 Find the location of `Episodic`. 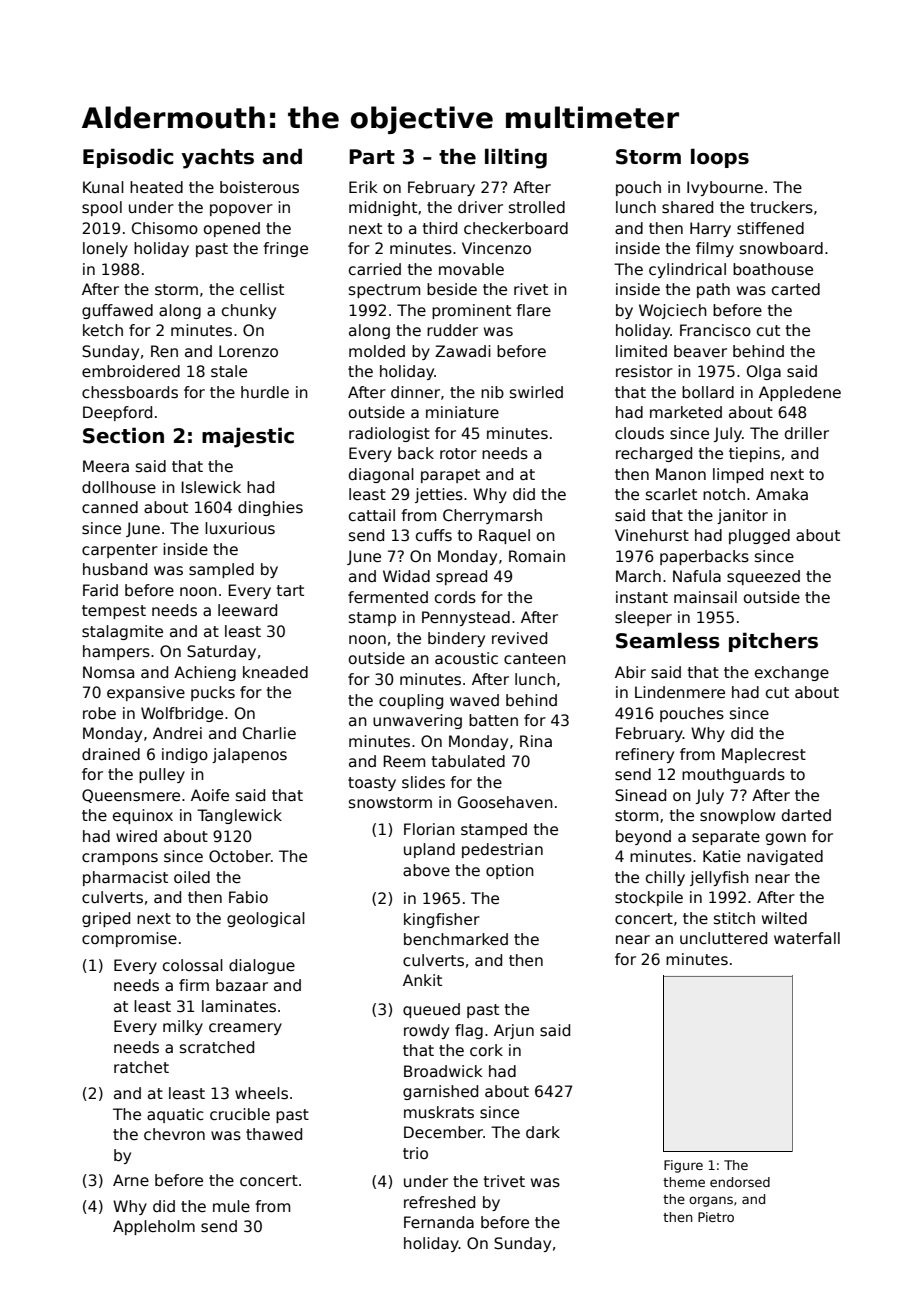

Episodic is located at coordinates (128, 158).
